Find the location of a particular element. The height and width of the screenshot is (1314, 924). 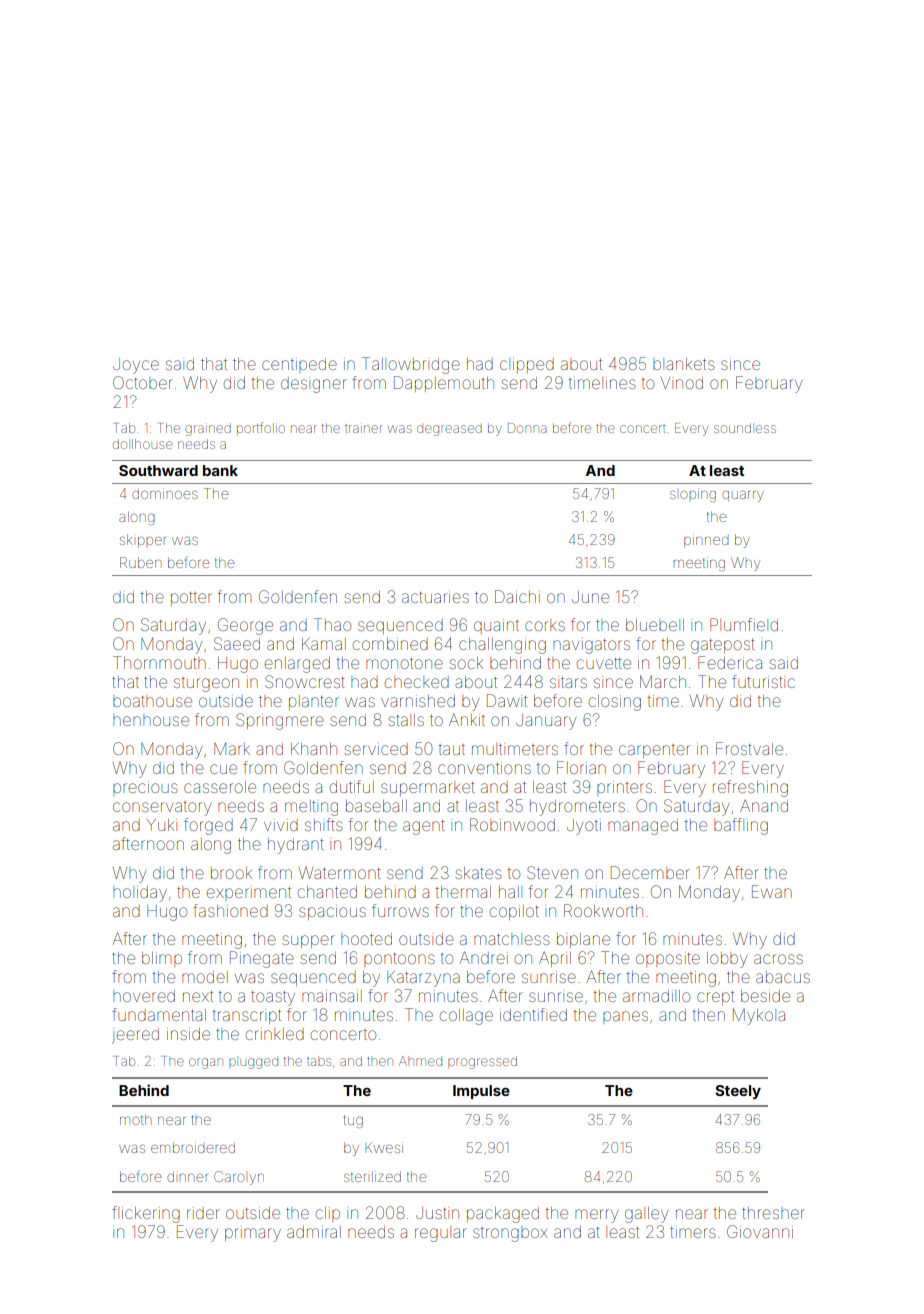

Ruben is located at coordinates (140, 562).
